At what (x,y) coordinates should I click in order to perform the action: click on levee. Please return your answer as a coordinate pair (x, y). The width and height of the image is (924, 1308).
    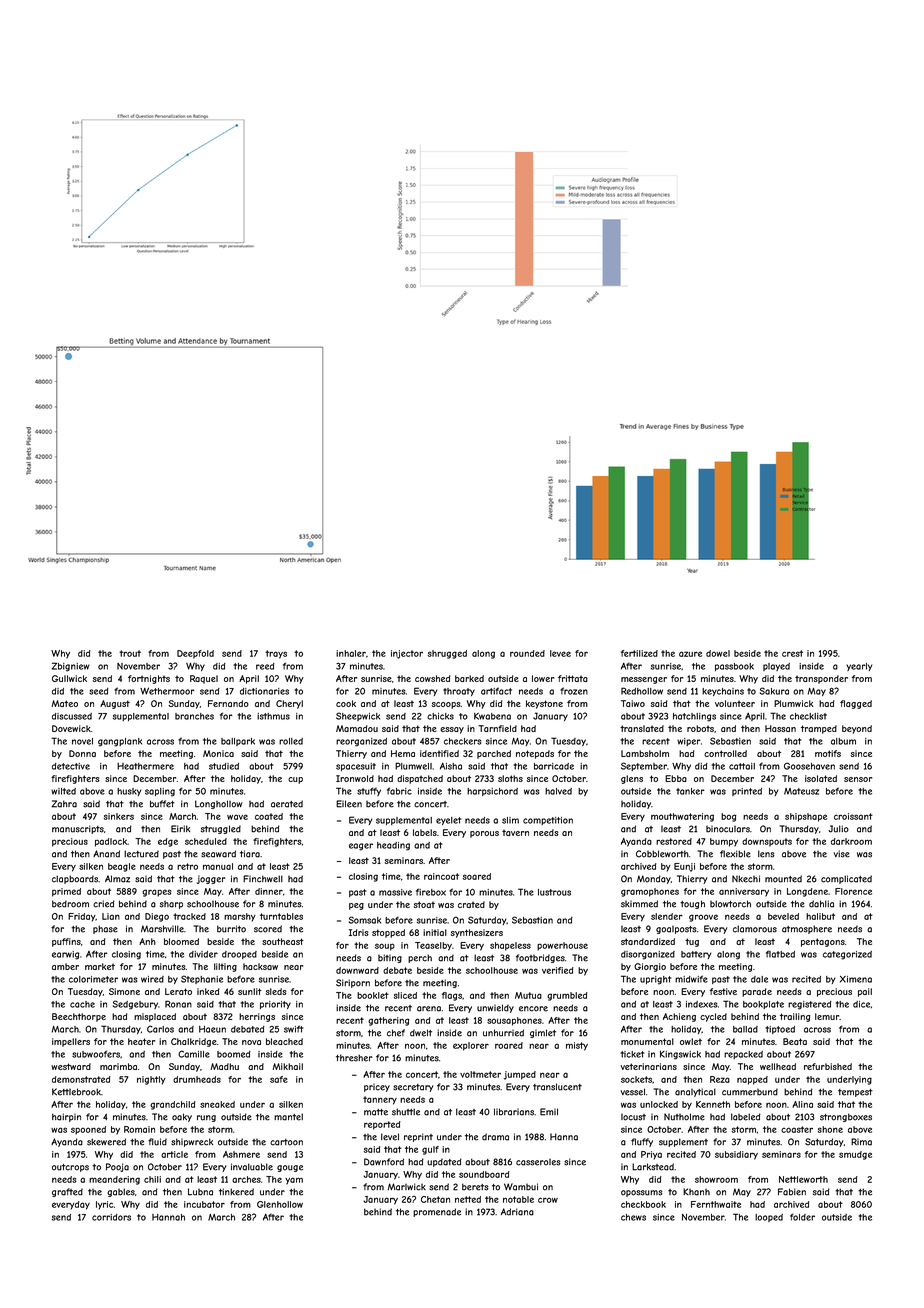
    Looking at the image, I should click on (560, 653).
